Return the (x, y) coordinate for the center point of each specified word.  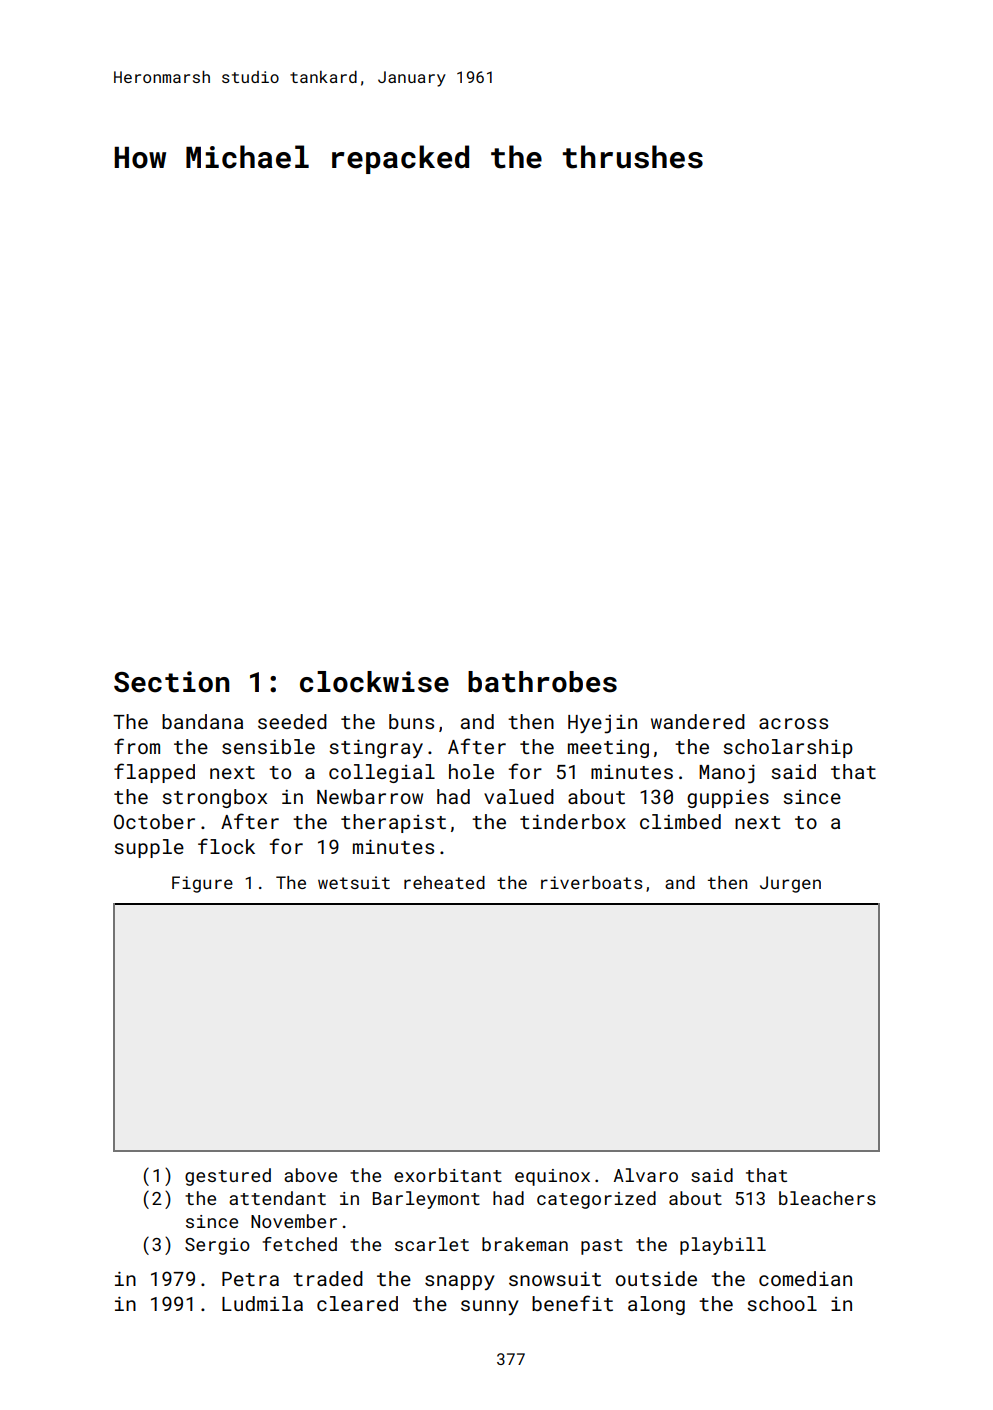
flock (226, 846)
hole (471, 771)
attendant (277, 1198)
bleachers (827, 1198)
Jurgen (790, 884)
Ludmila (262, 1303)
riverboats (592, 882)
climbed (680, 821)
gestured (228, 1177)
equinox (552, 1177)
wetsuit (354, 882)
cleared (357, 1303)
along (656, 1305)
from (137, 746)
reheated (444, 882)
